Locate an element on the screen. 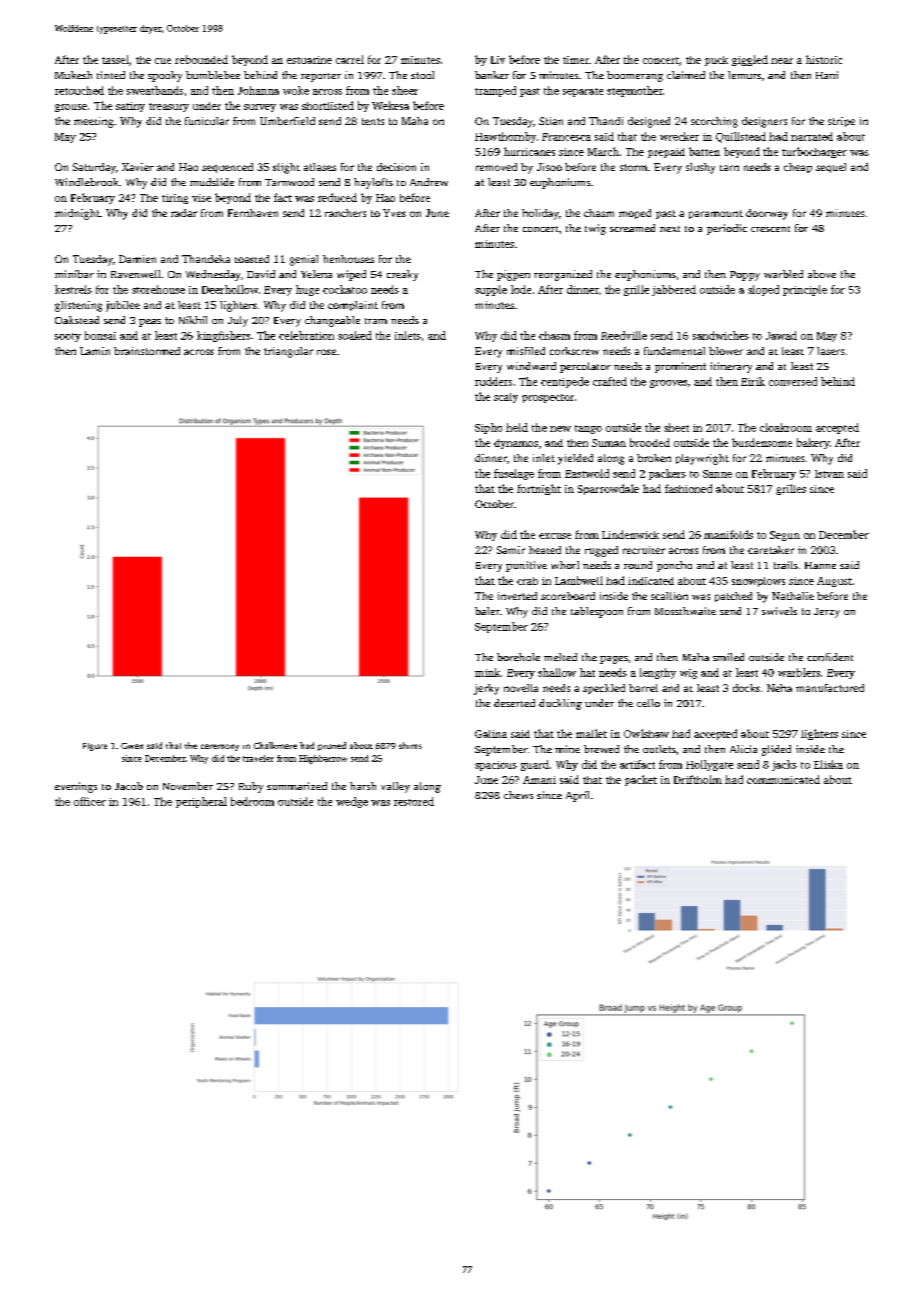  punitive is located at coordinates (526, 566).
